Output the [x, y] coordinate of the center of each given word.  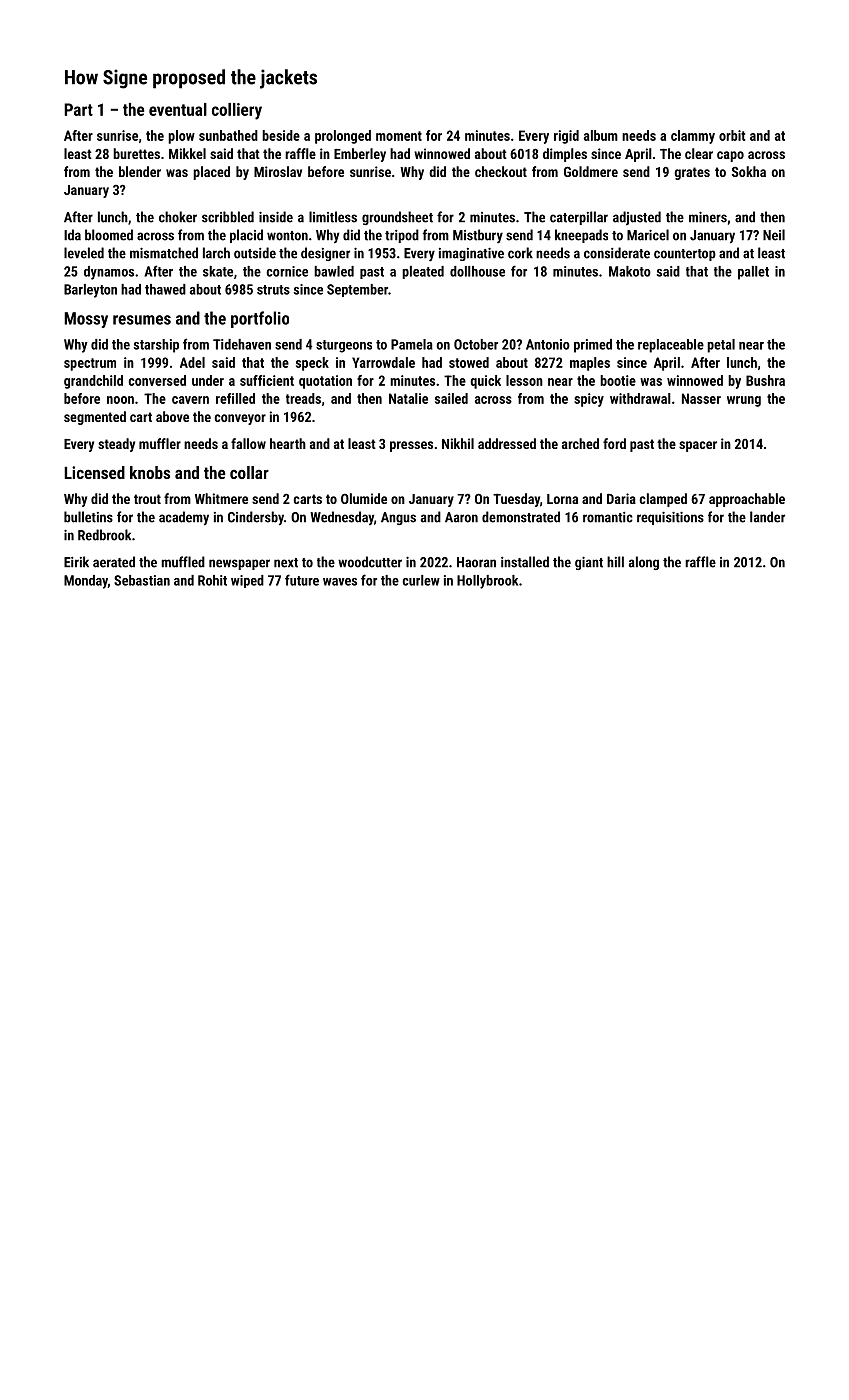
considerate [617, 253]
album [601, 135]
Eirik [76, 562]
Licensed [94, 472]
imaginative [471, 254]
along [644, 563]
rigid [566, 137]
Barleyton [90, 291]
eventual [178, 109]
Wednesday [342, 518]
